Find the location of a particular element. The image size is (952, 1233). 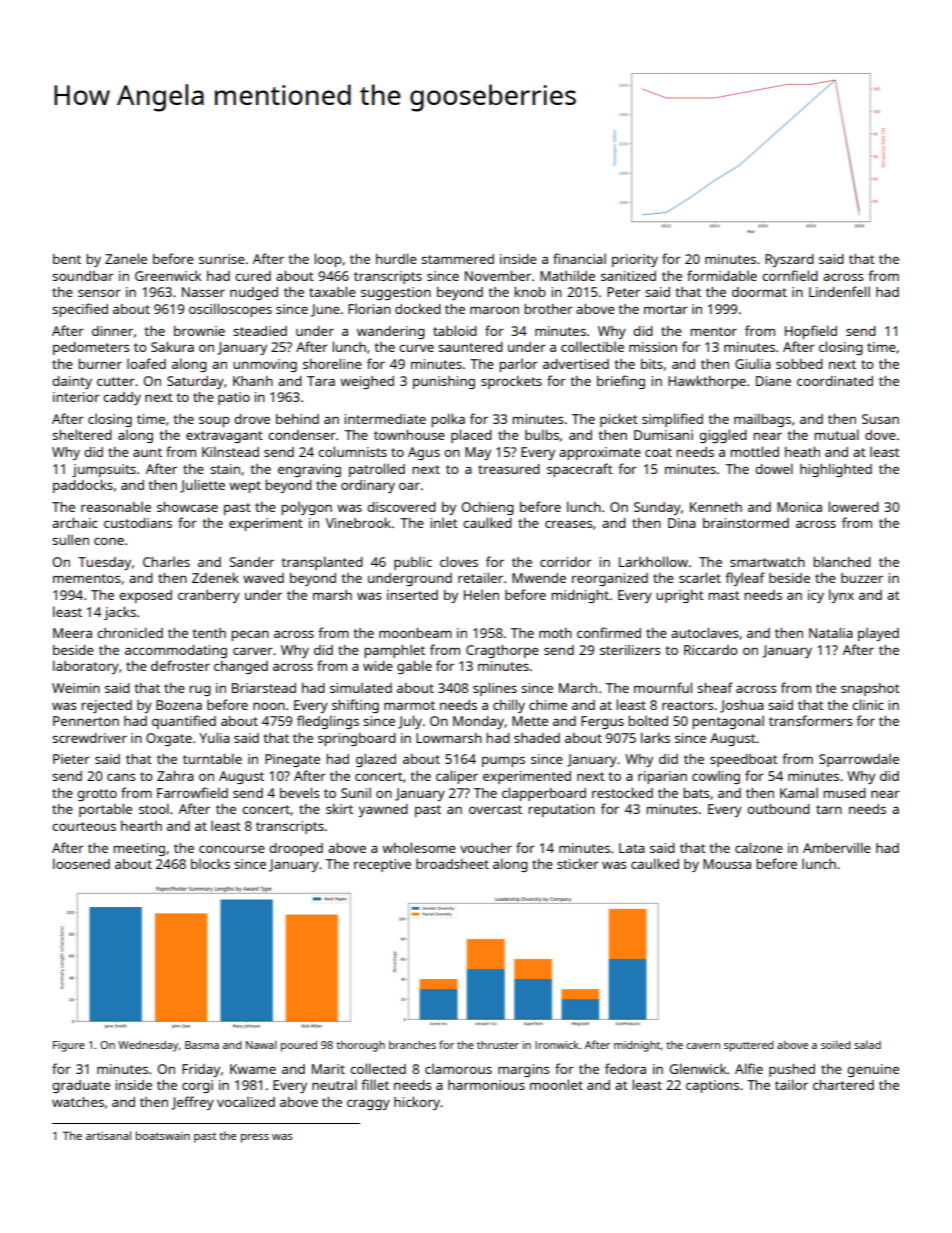

hurdle is located at coordinates (396, 258).
